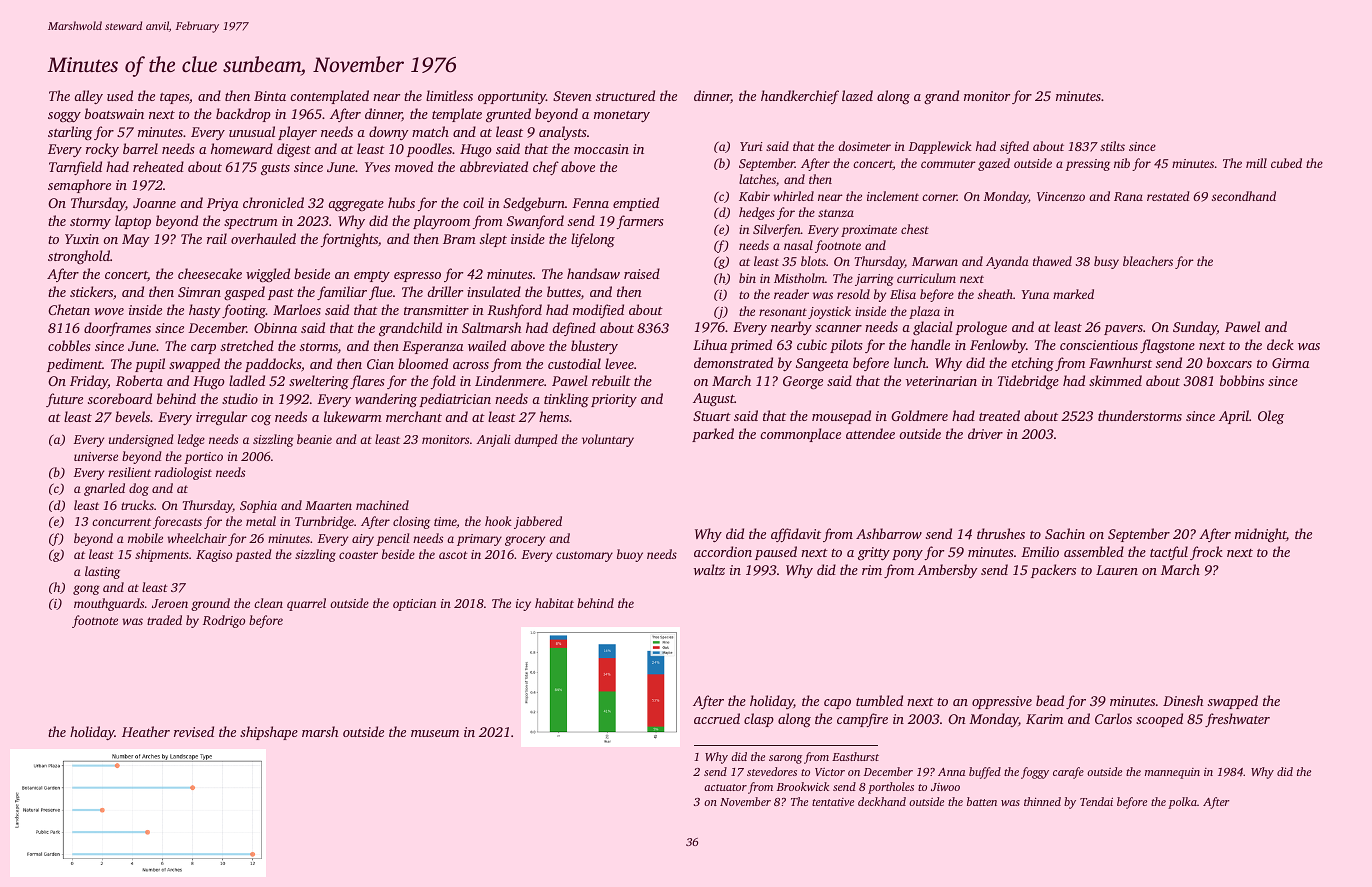  What do you see at coordinates (622, 116) in the page?
I see `monetary` at bounding box center [622, 116].
